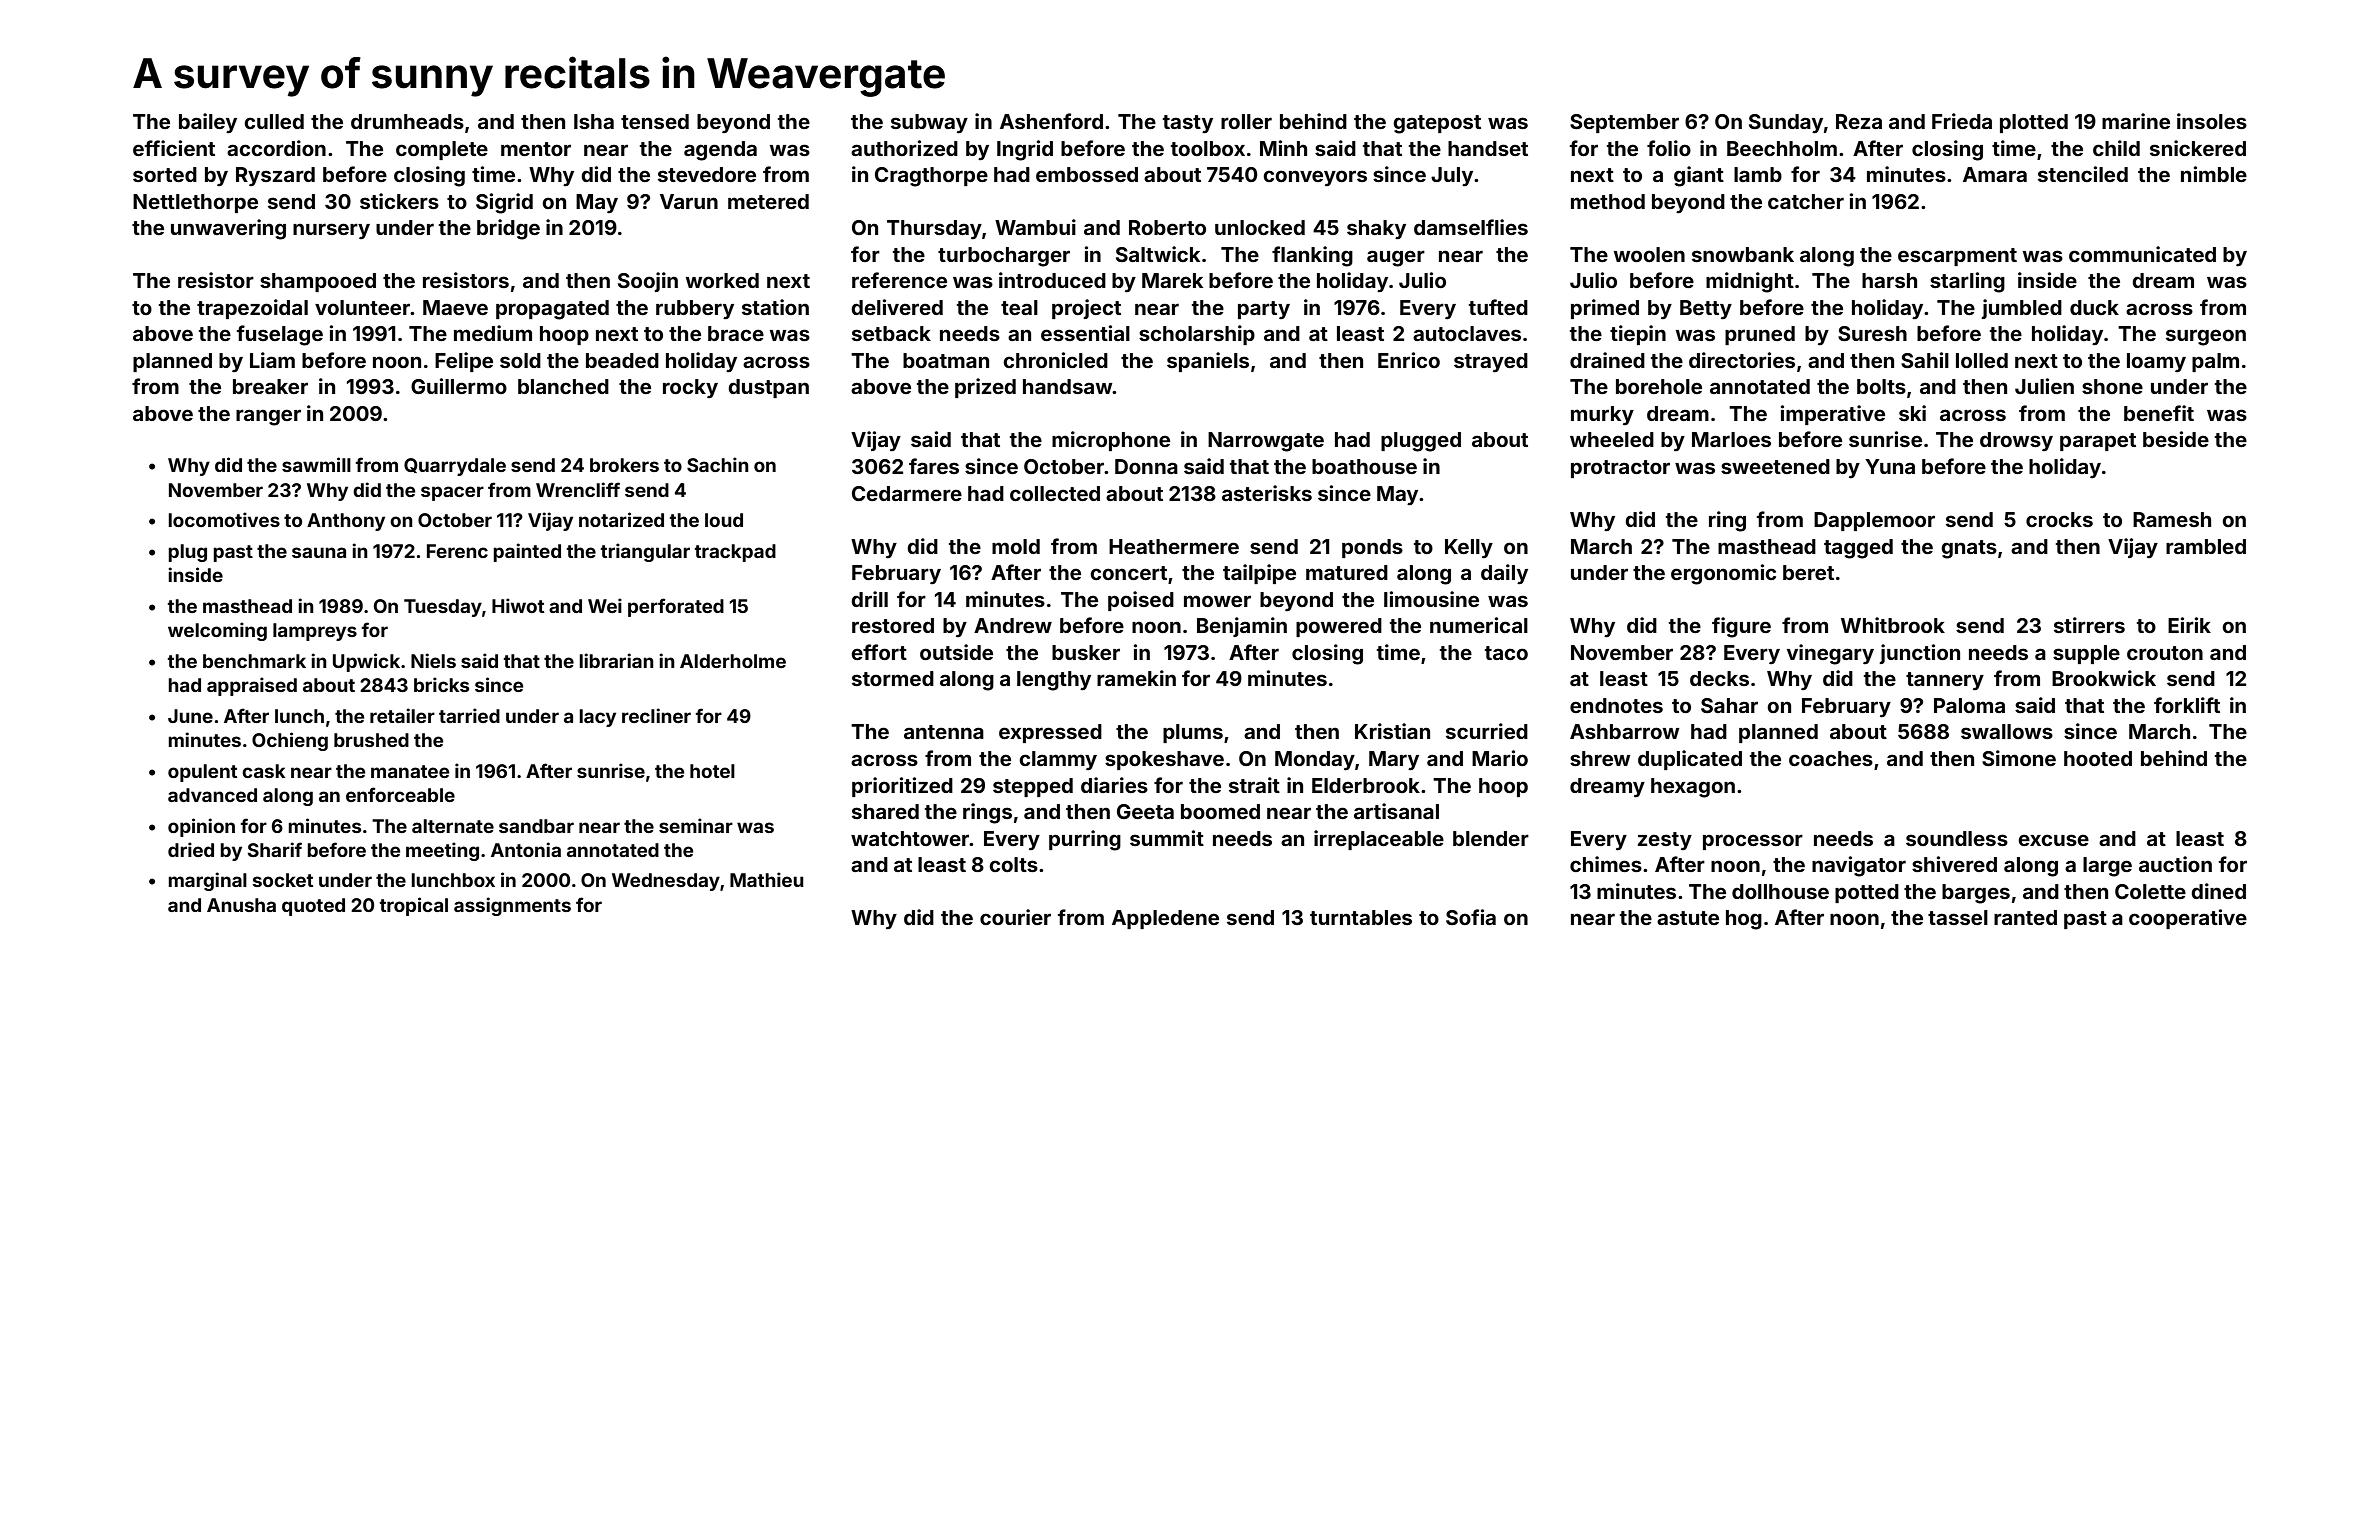 This screenshot has width=2380, height=1540. What do you see at coordinates (1051, 121) in the screenshot?
I see `Ashenford` at bounding box center [1051, 121].
